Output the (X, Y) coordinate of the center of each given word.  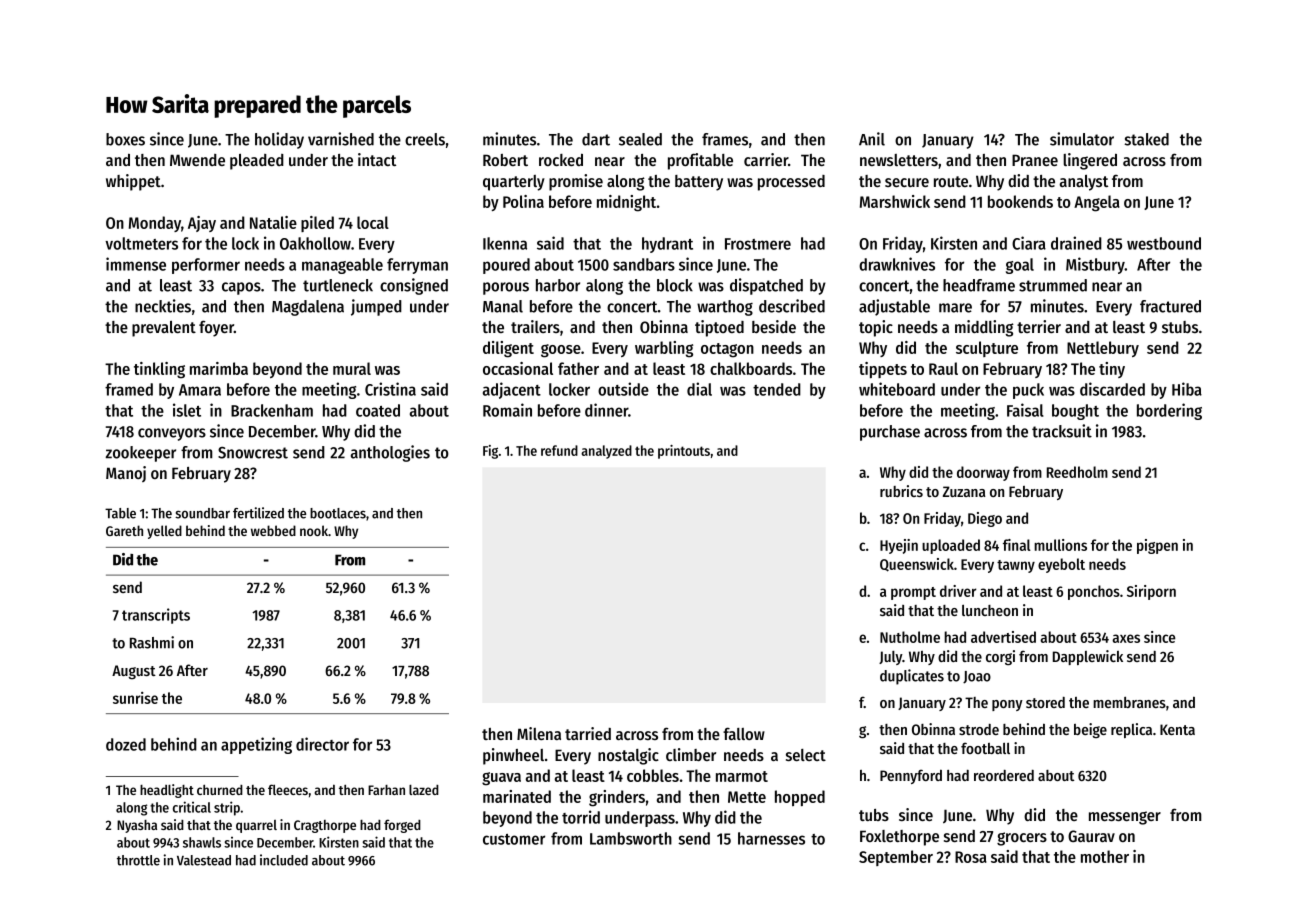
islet (187, 410)
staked (1146, 139)
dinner (606, 410)
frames (725, 139)
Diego (985, 519)
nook (314, 530)
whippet (133, 182)
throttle (138, 860)
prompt (913, 593)
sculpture (987, 349)
